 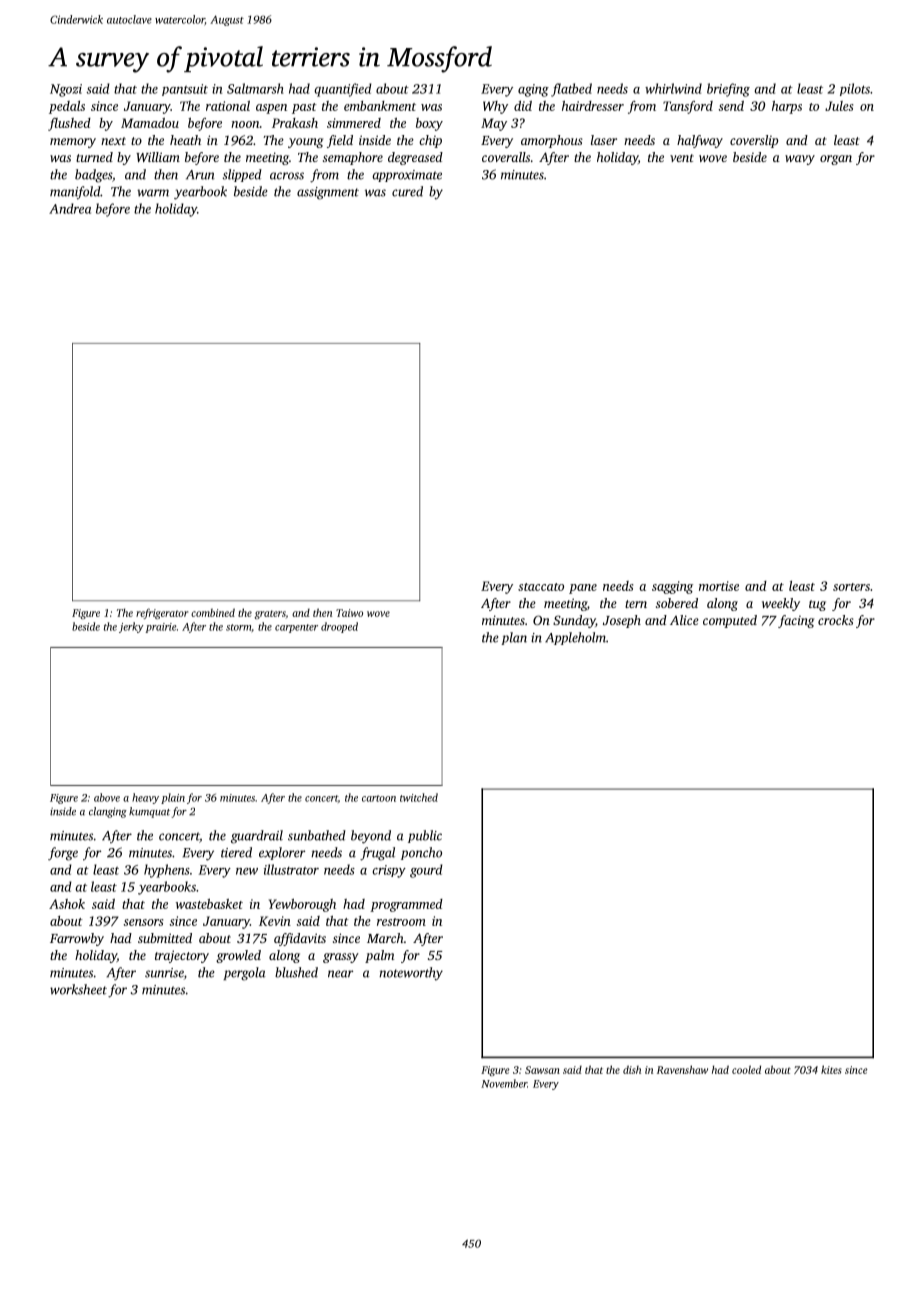 I want to click on sunrise, so click(x=164, y=973).
